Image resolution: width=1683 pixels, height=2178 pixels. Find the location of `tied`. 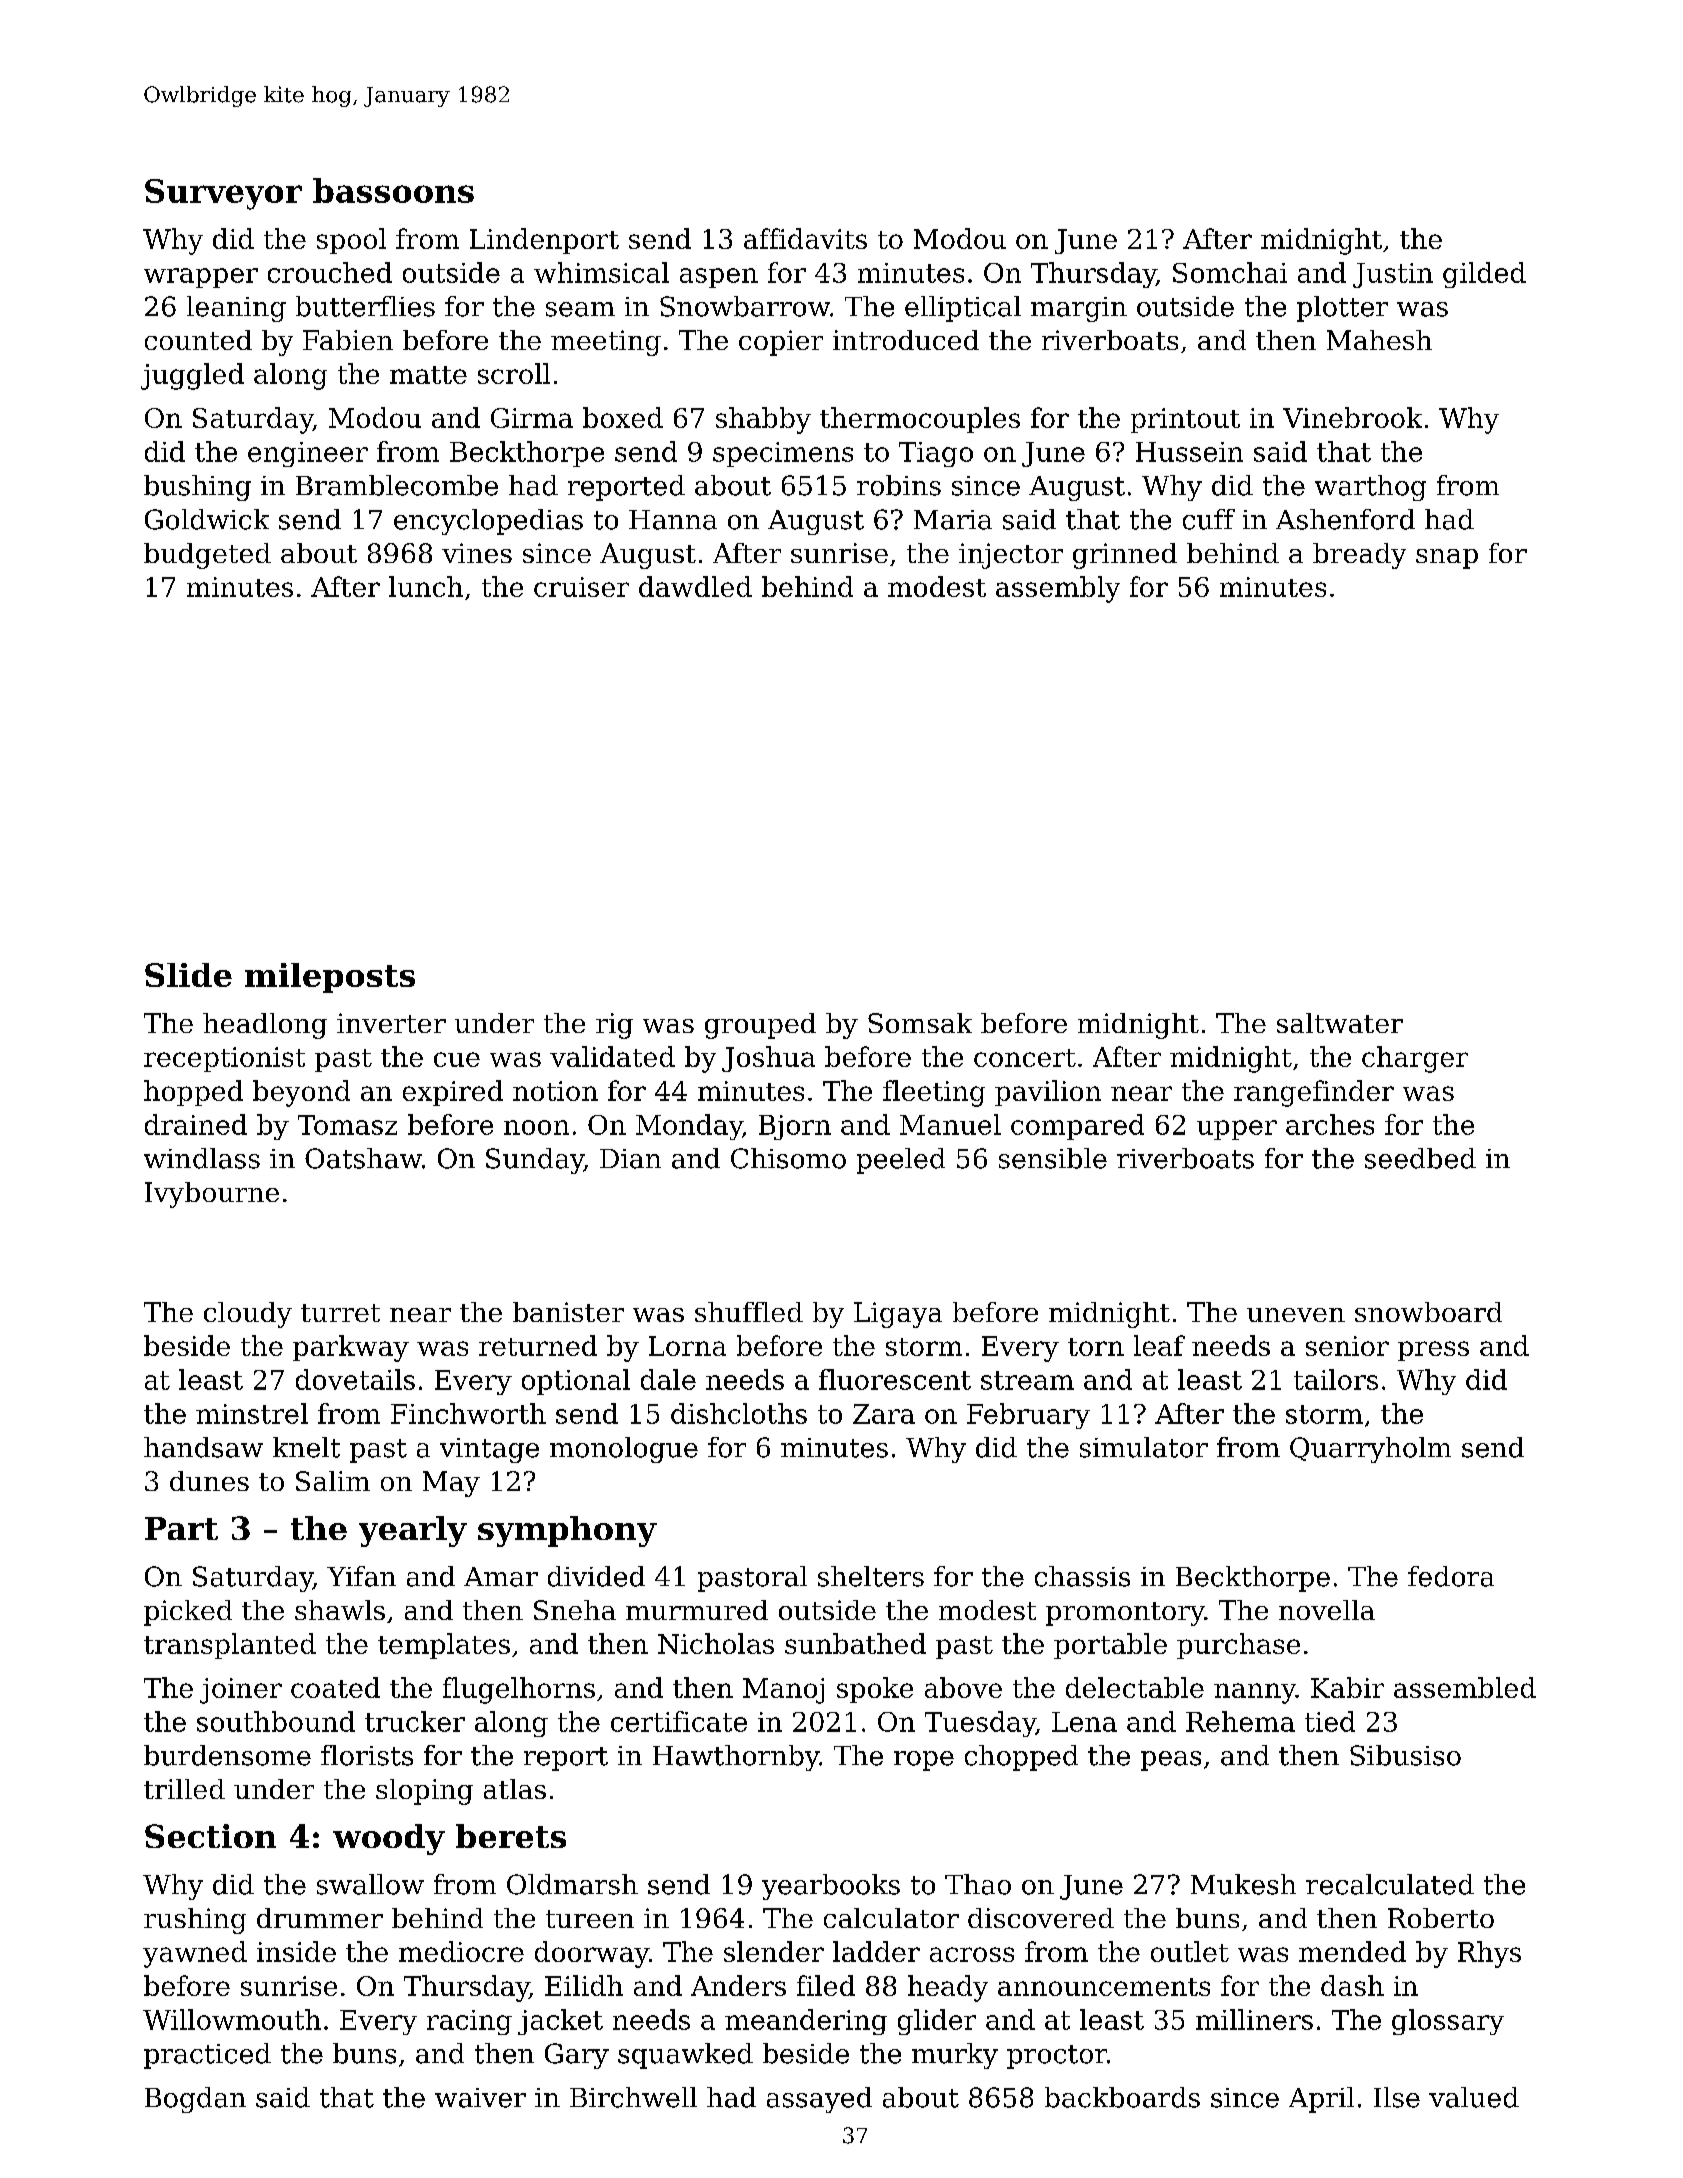

tied is located at coordinates (1330, 1721).
